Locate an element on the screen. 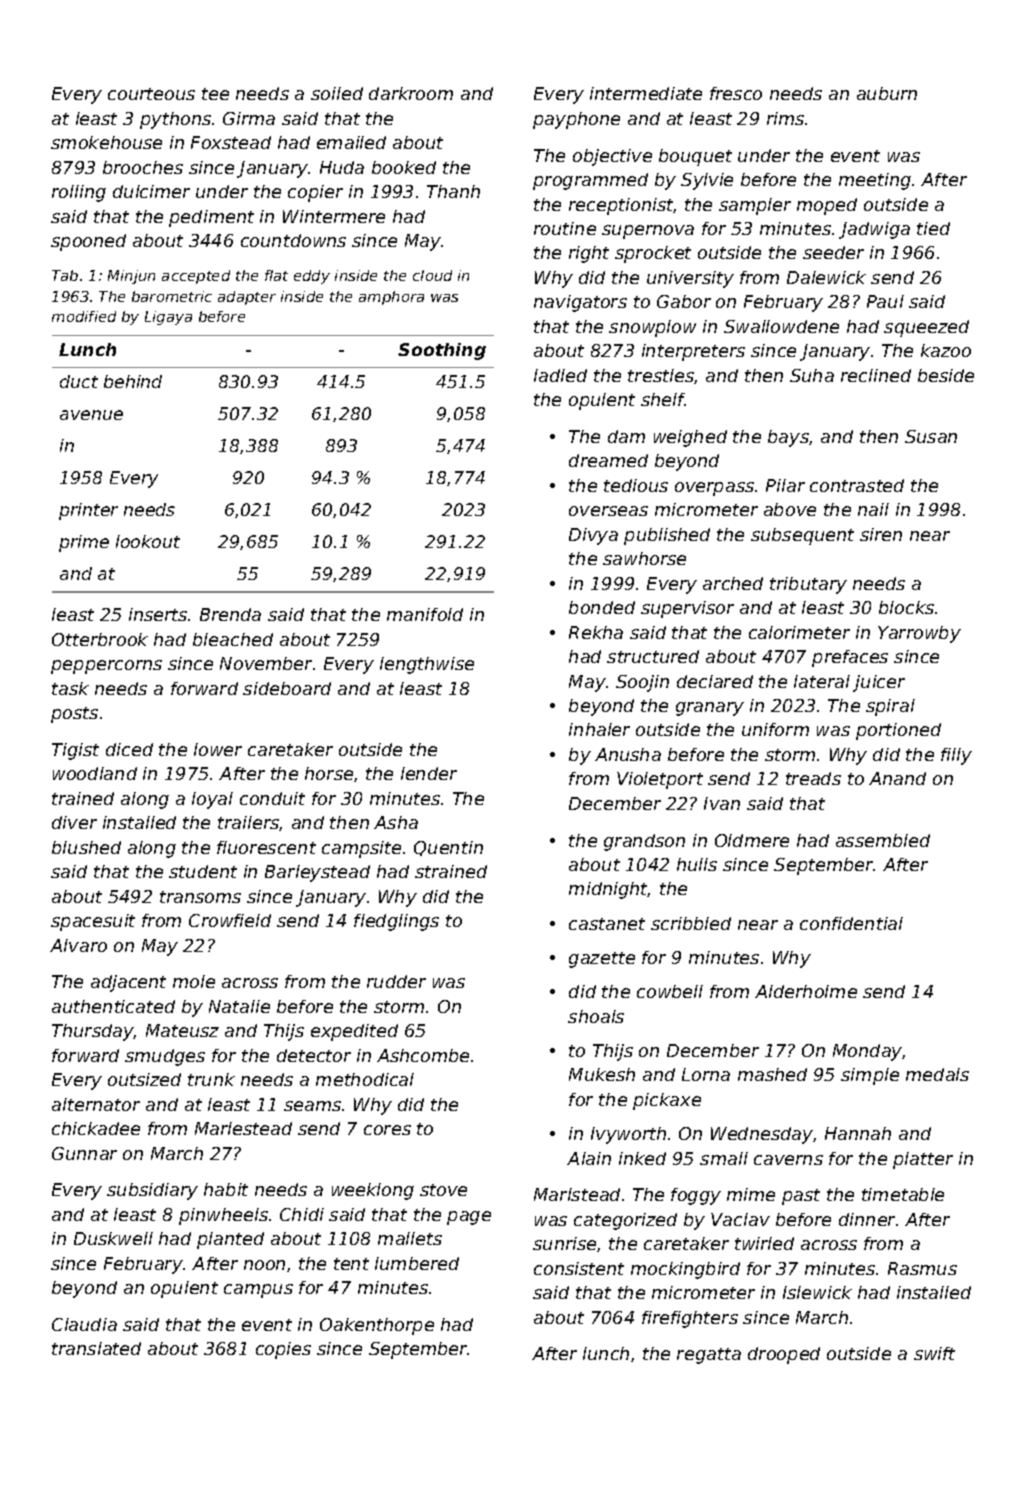 Image resolution: width=1028 pixels, height=1489 pixels. inked is located at coordinates (642, 1158).
